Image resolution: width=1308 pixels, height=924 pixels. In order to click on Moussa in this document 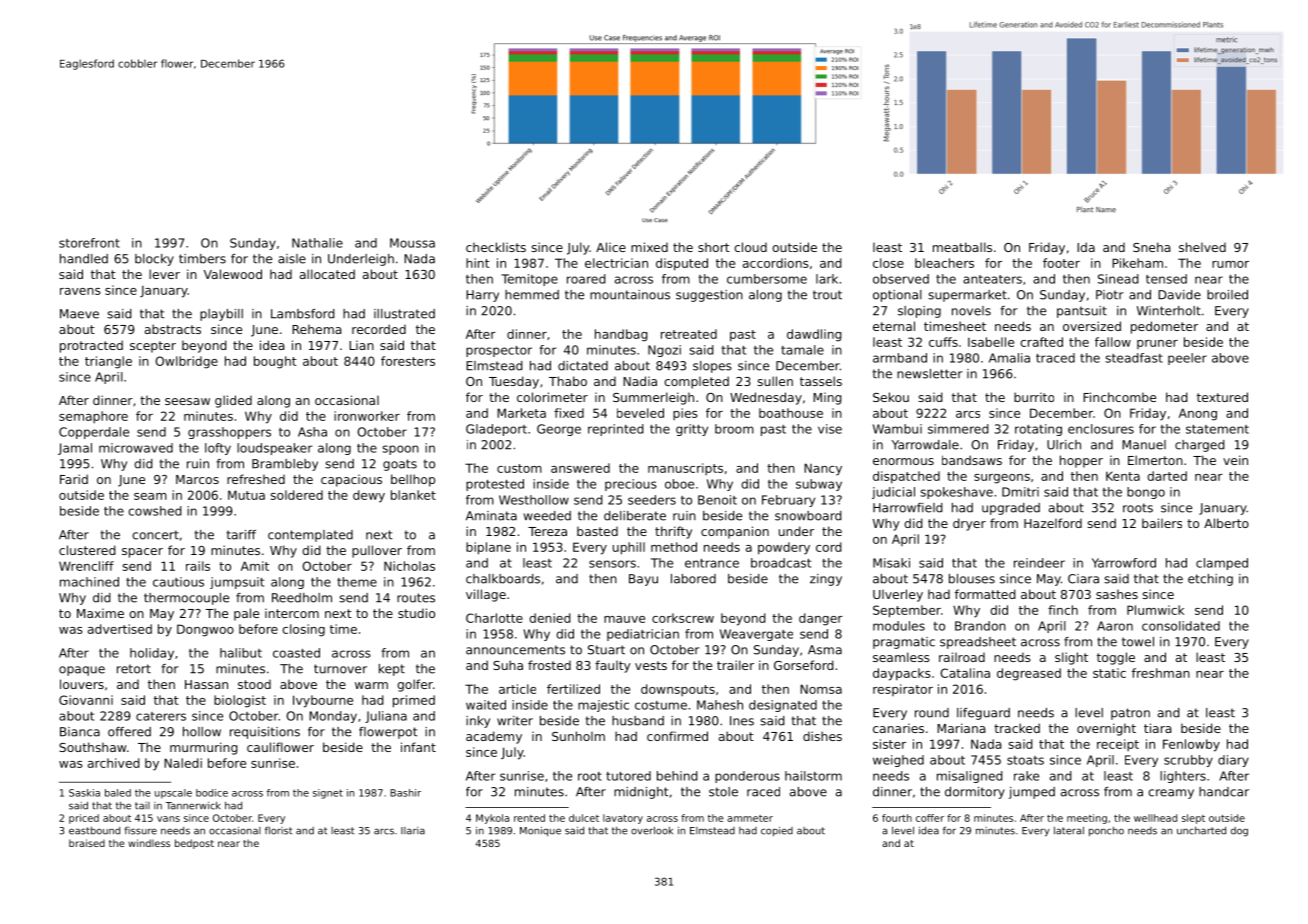, I will do `click(412, 243)`.
